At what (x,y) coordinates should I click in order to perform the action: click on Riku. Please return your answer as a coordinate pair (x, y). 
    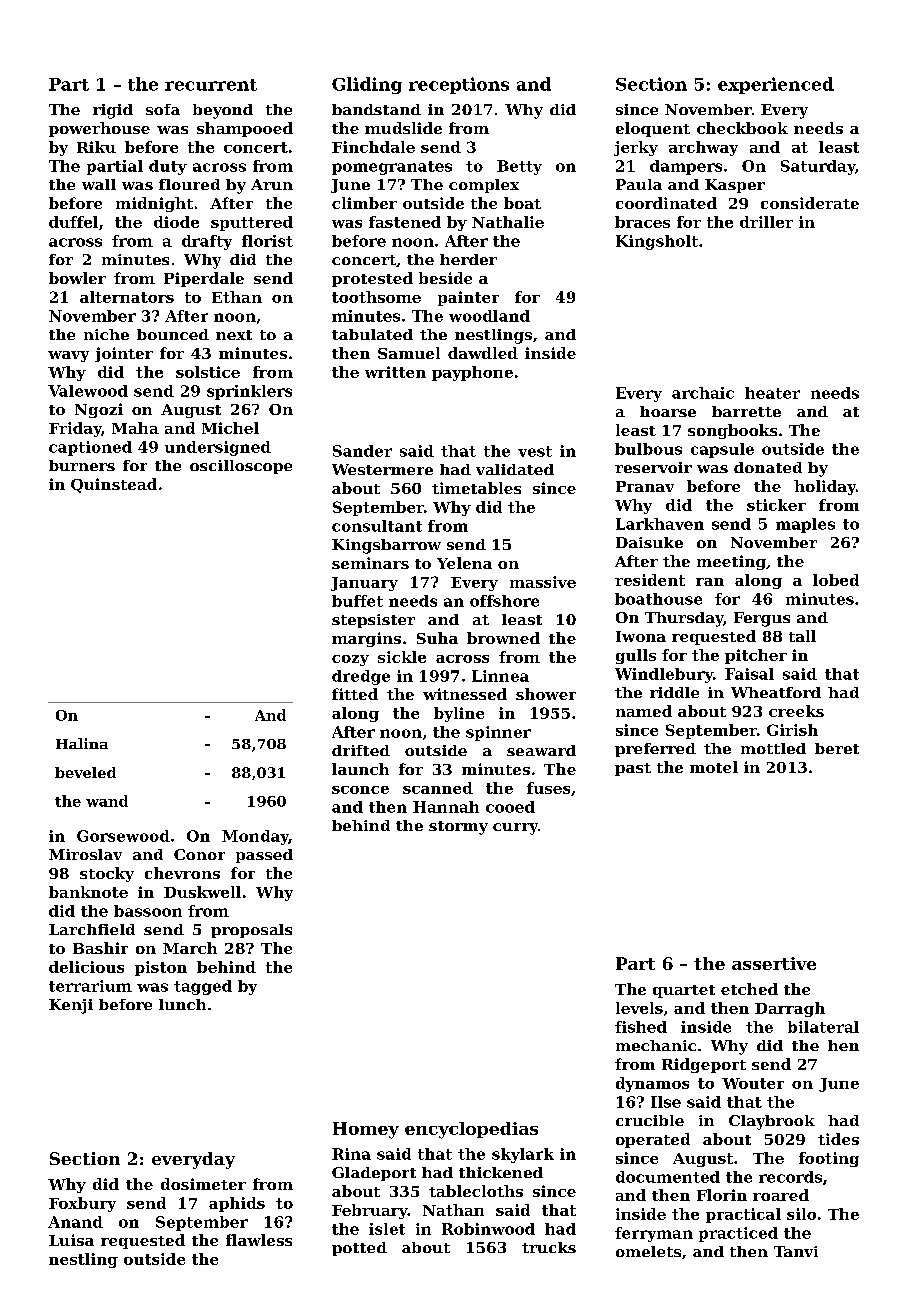
    Looking at the image, I should click on (96, 147).
